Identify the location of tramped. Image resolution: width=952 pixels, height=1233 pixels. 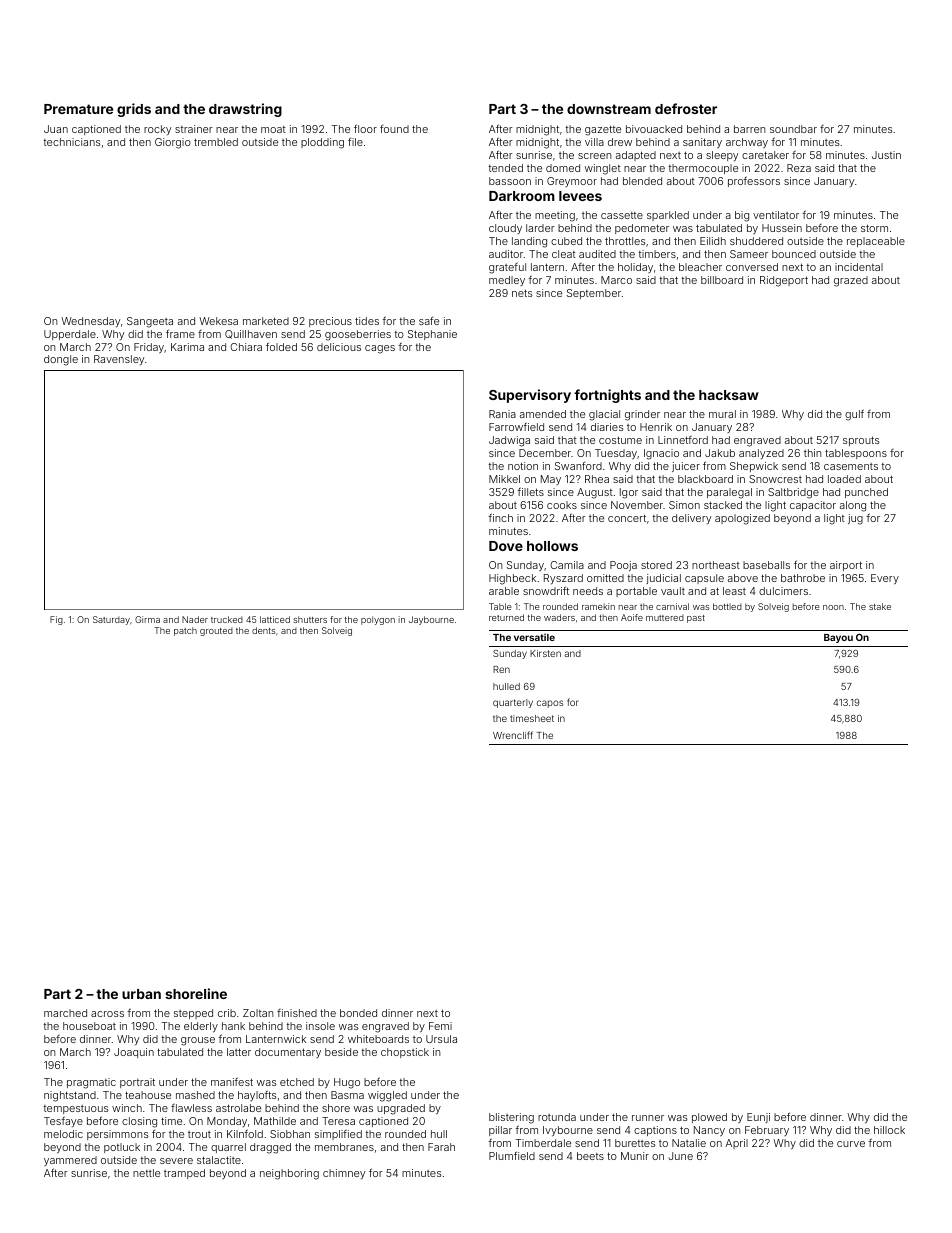
(184, 1174).
